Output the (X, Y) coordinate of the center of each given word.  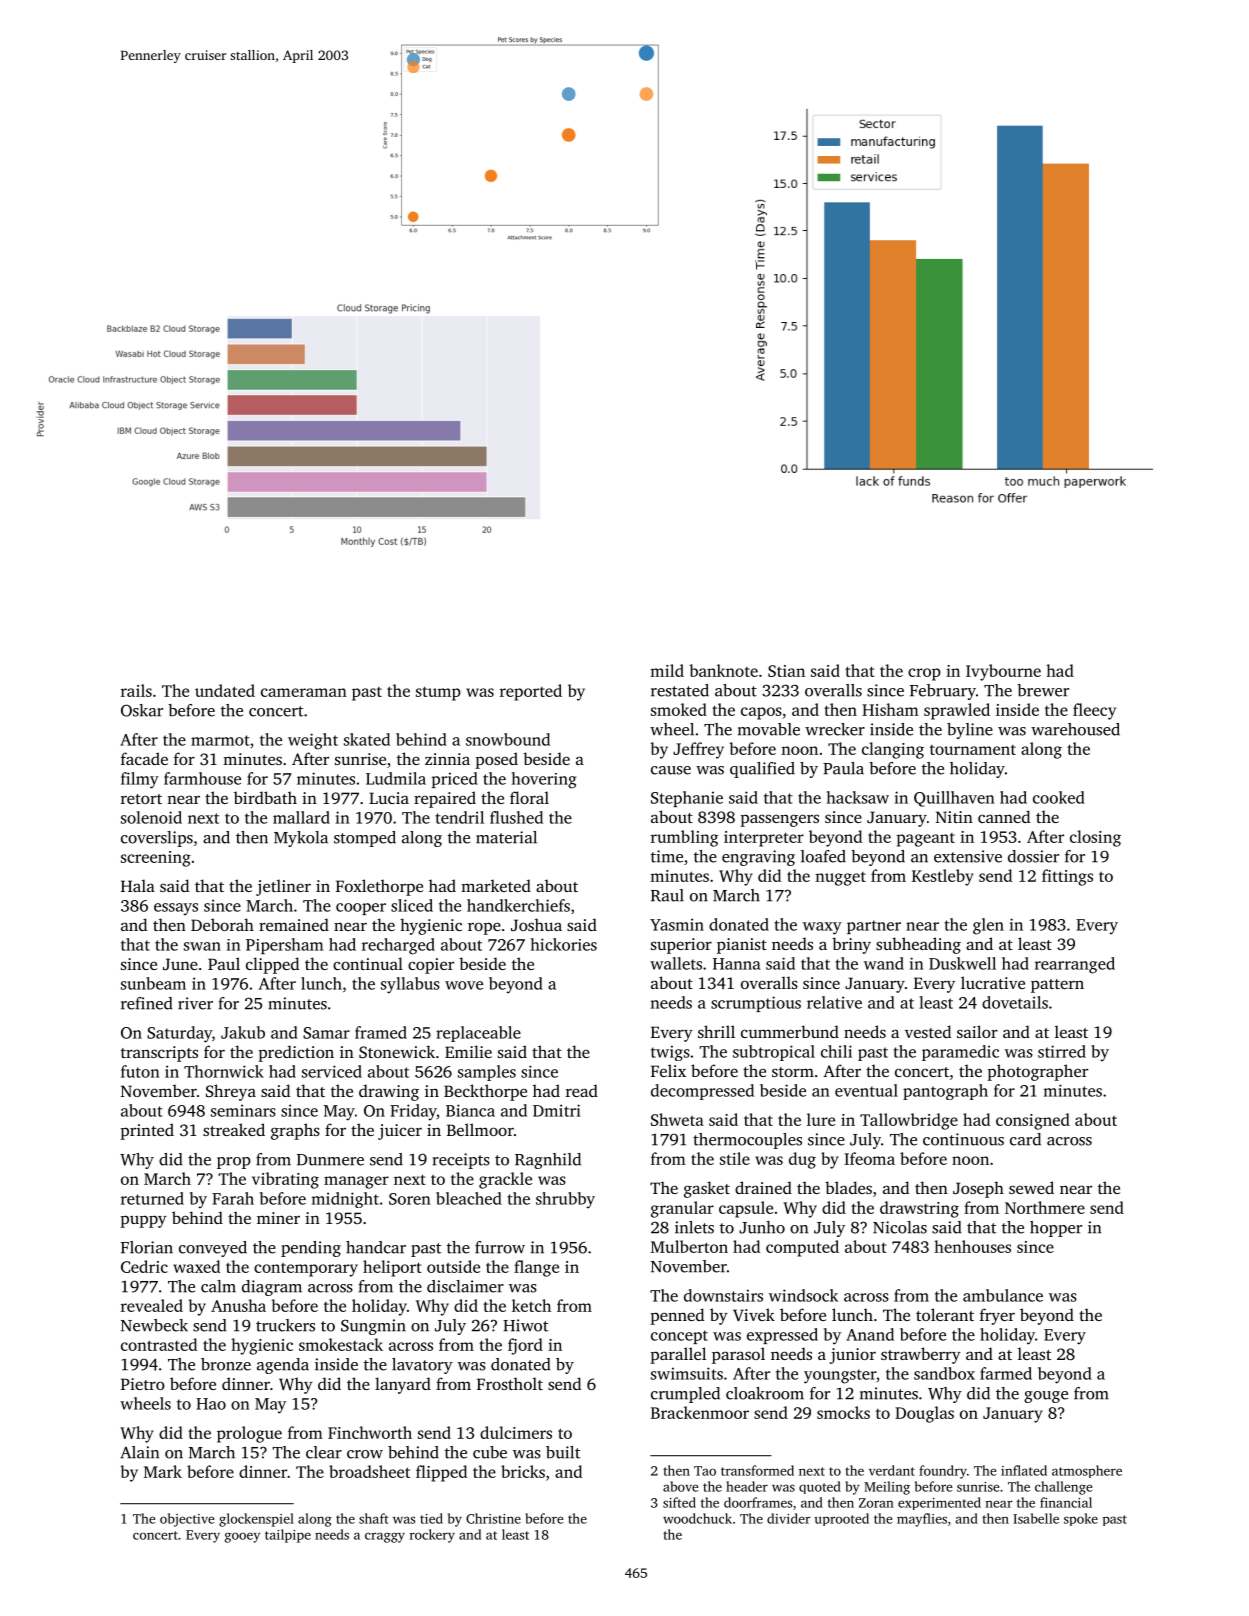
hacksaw (858, 797)
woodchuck (697, 1518)
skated (367, 739)
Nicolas (900, 1227)
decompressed (702, 1092)
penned (677, 1316)
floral (529, 797)
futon (140, 1071)
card (1025, 1139)
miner (278, 1218)
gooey (242, 1537)
